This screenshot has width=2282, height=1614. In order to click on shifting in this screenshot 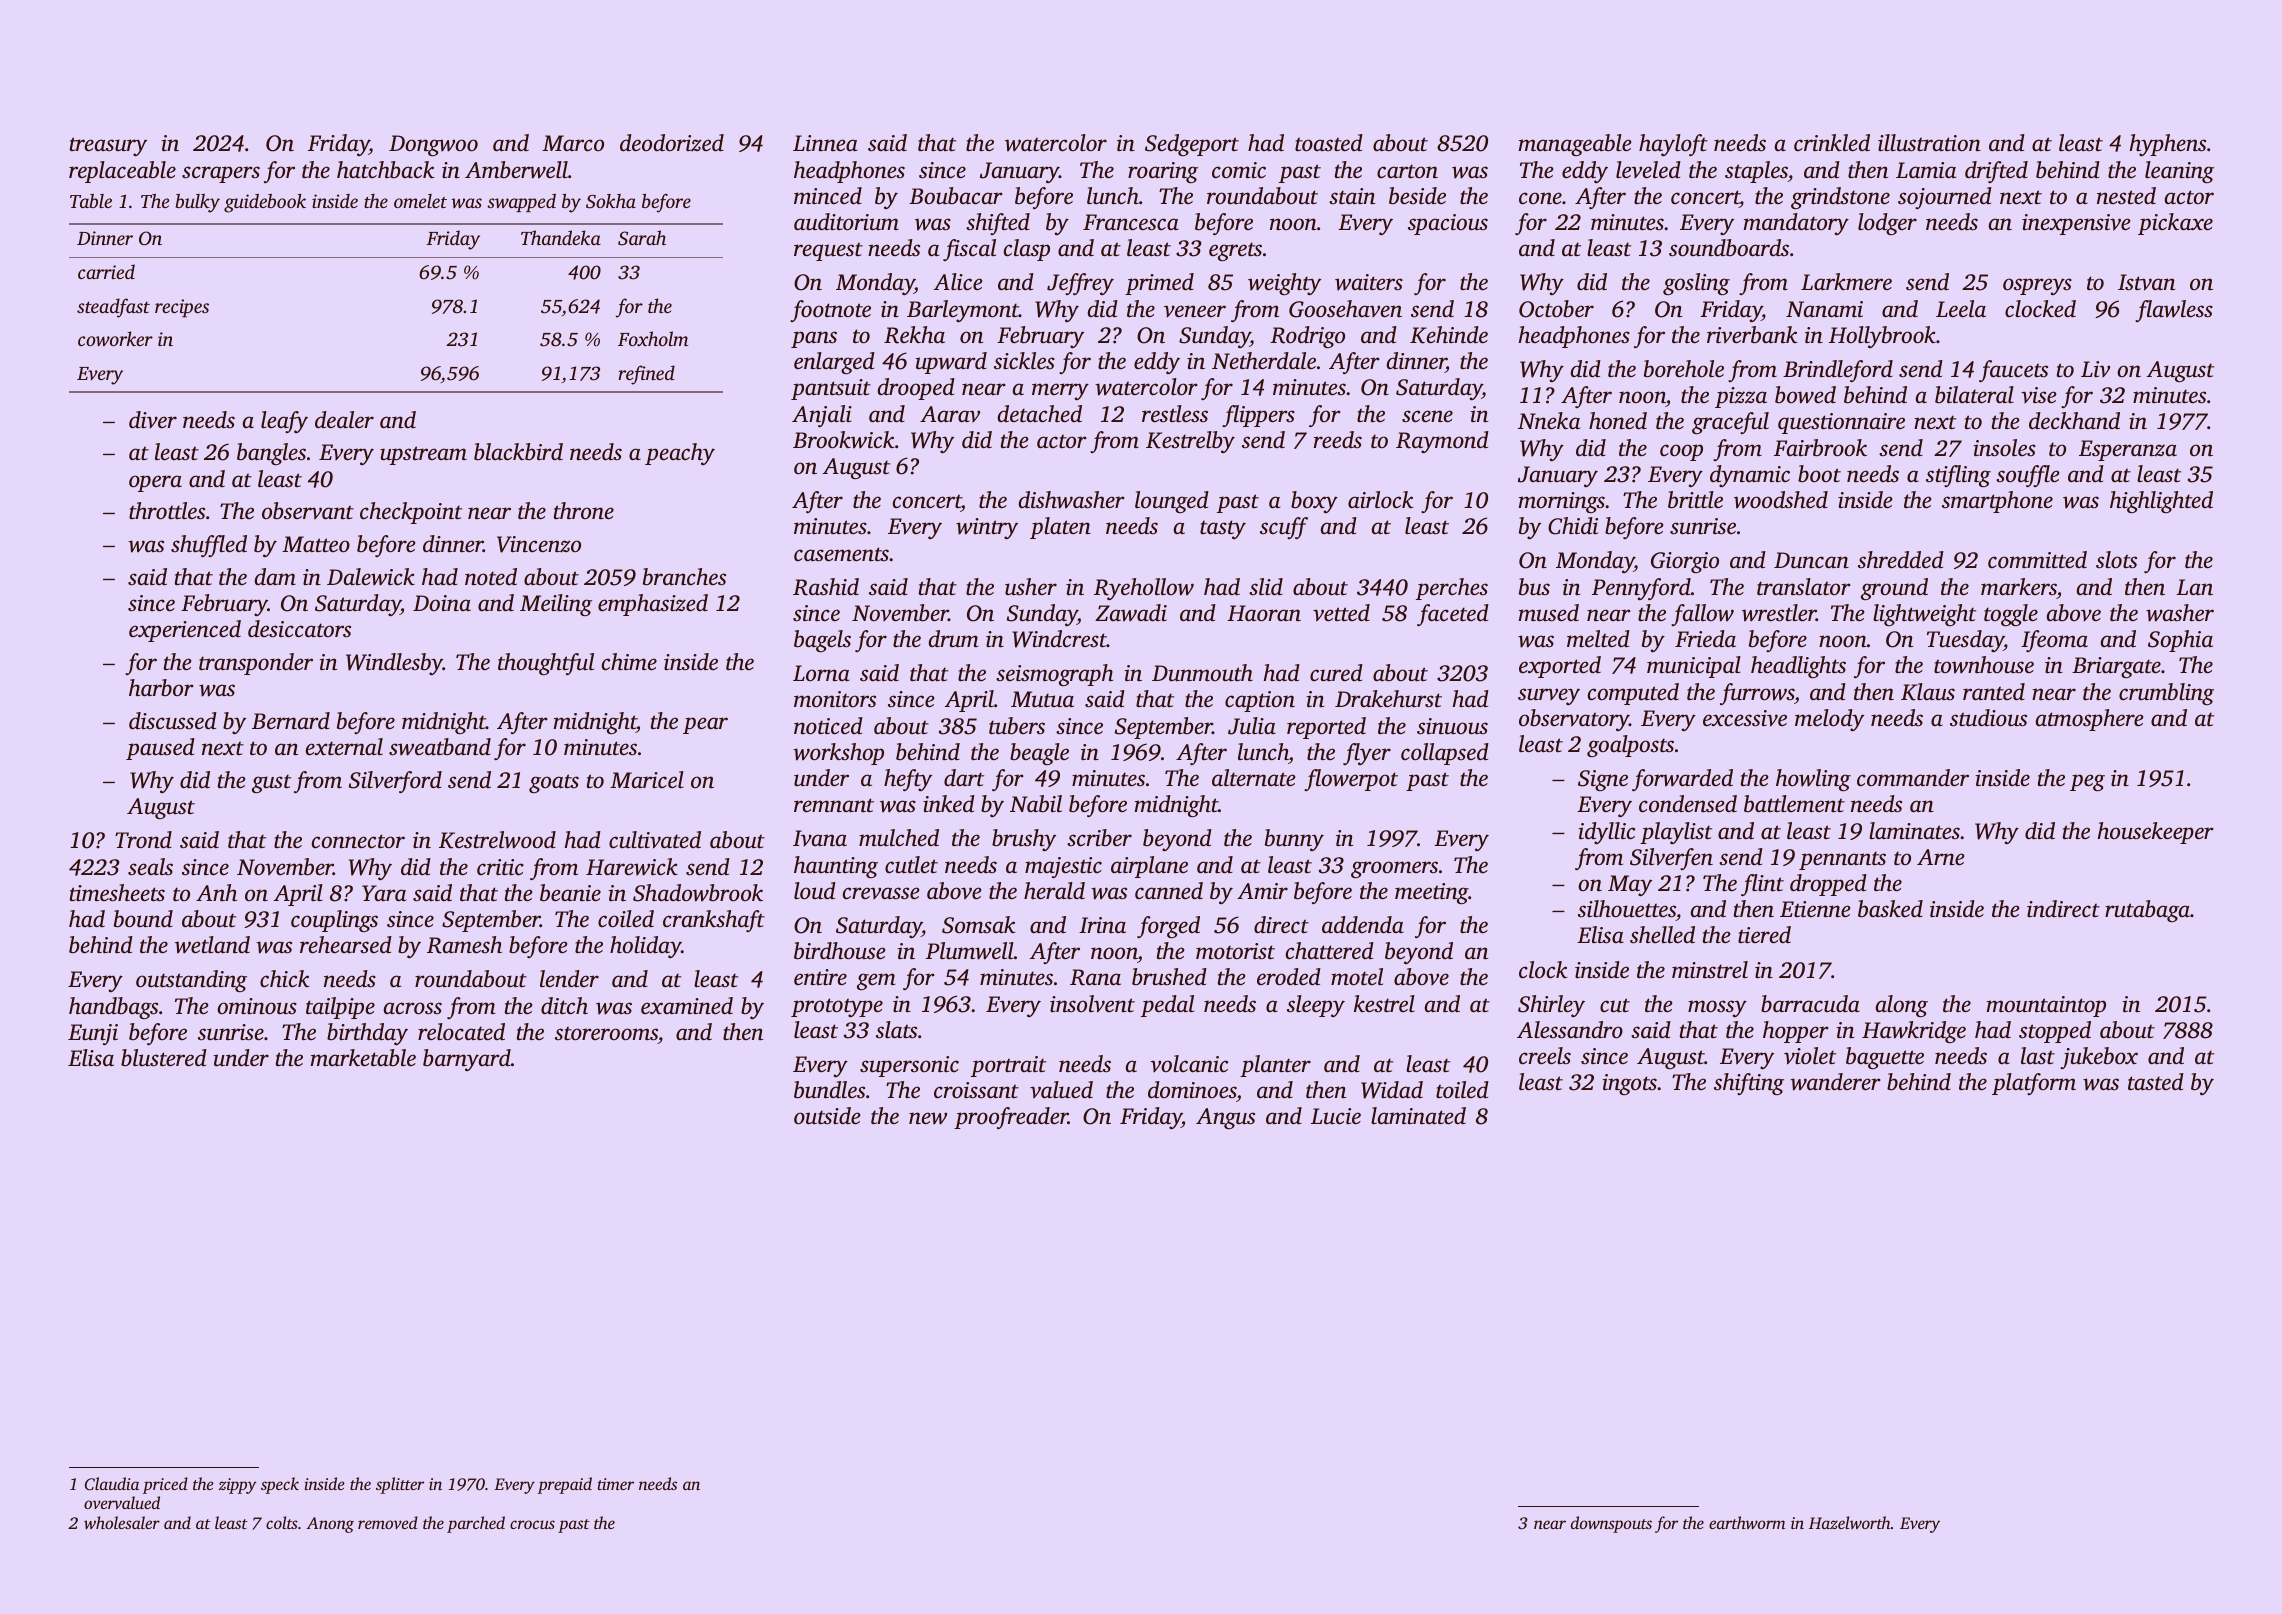, I will do `click(1749, 1084)`.
